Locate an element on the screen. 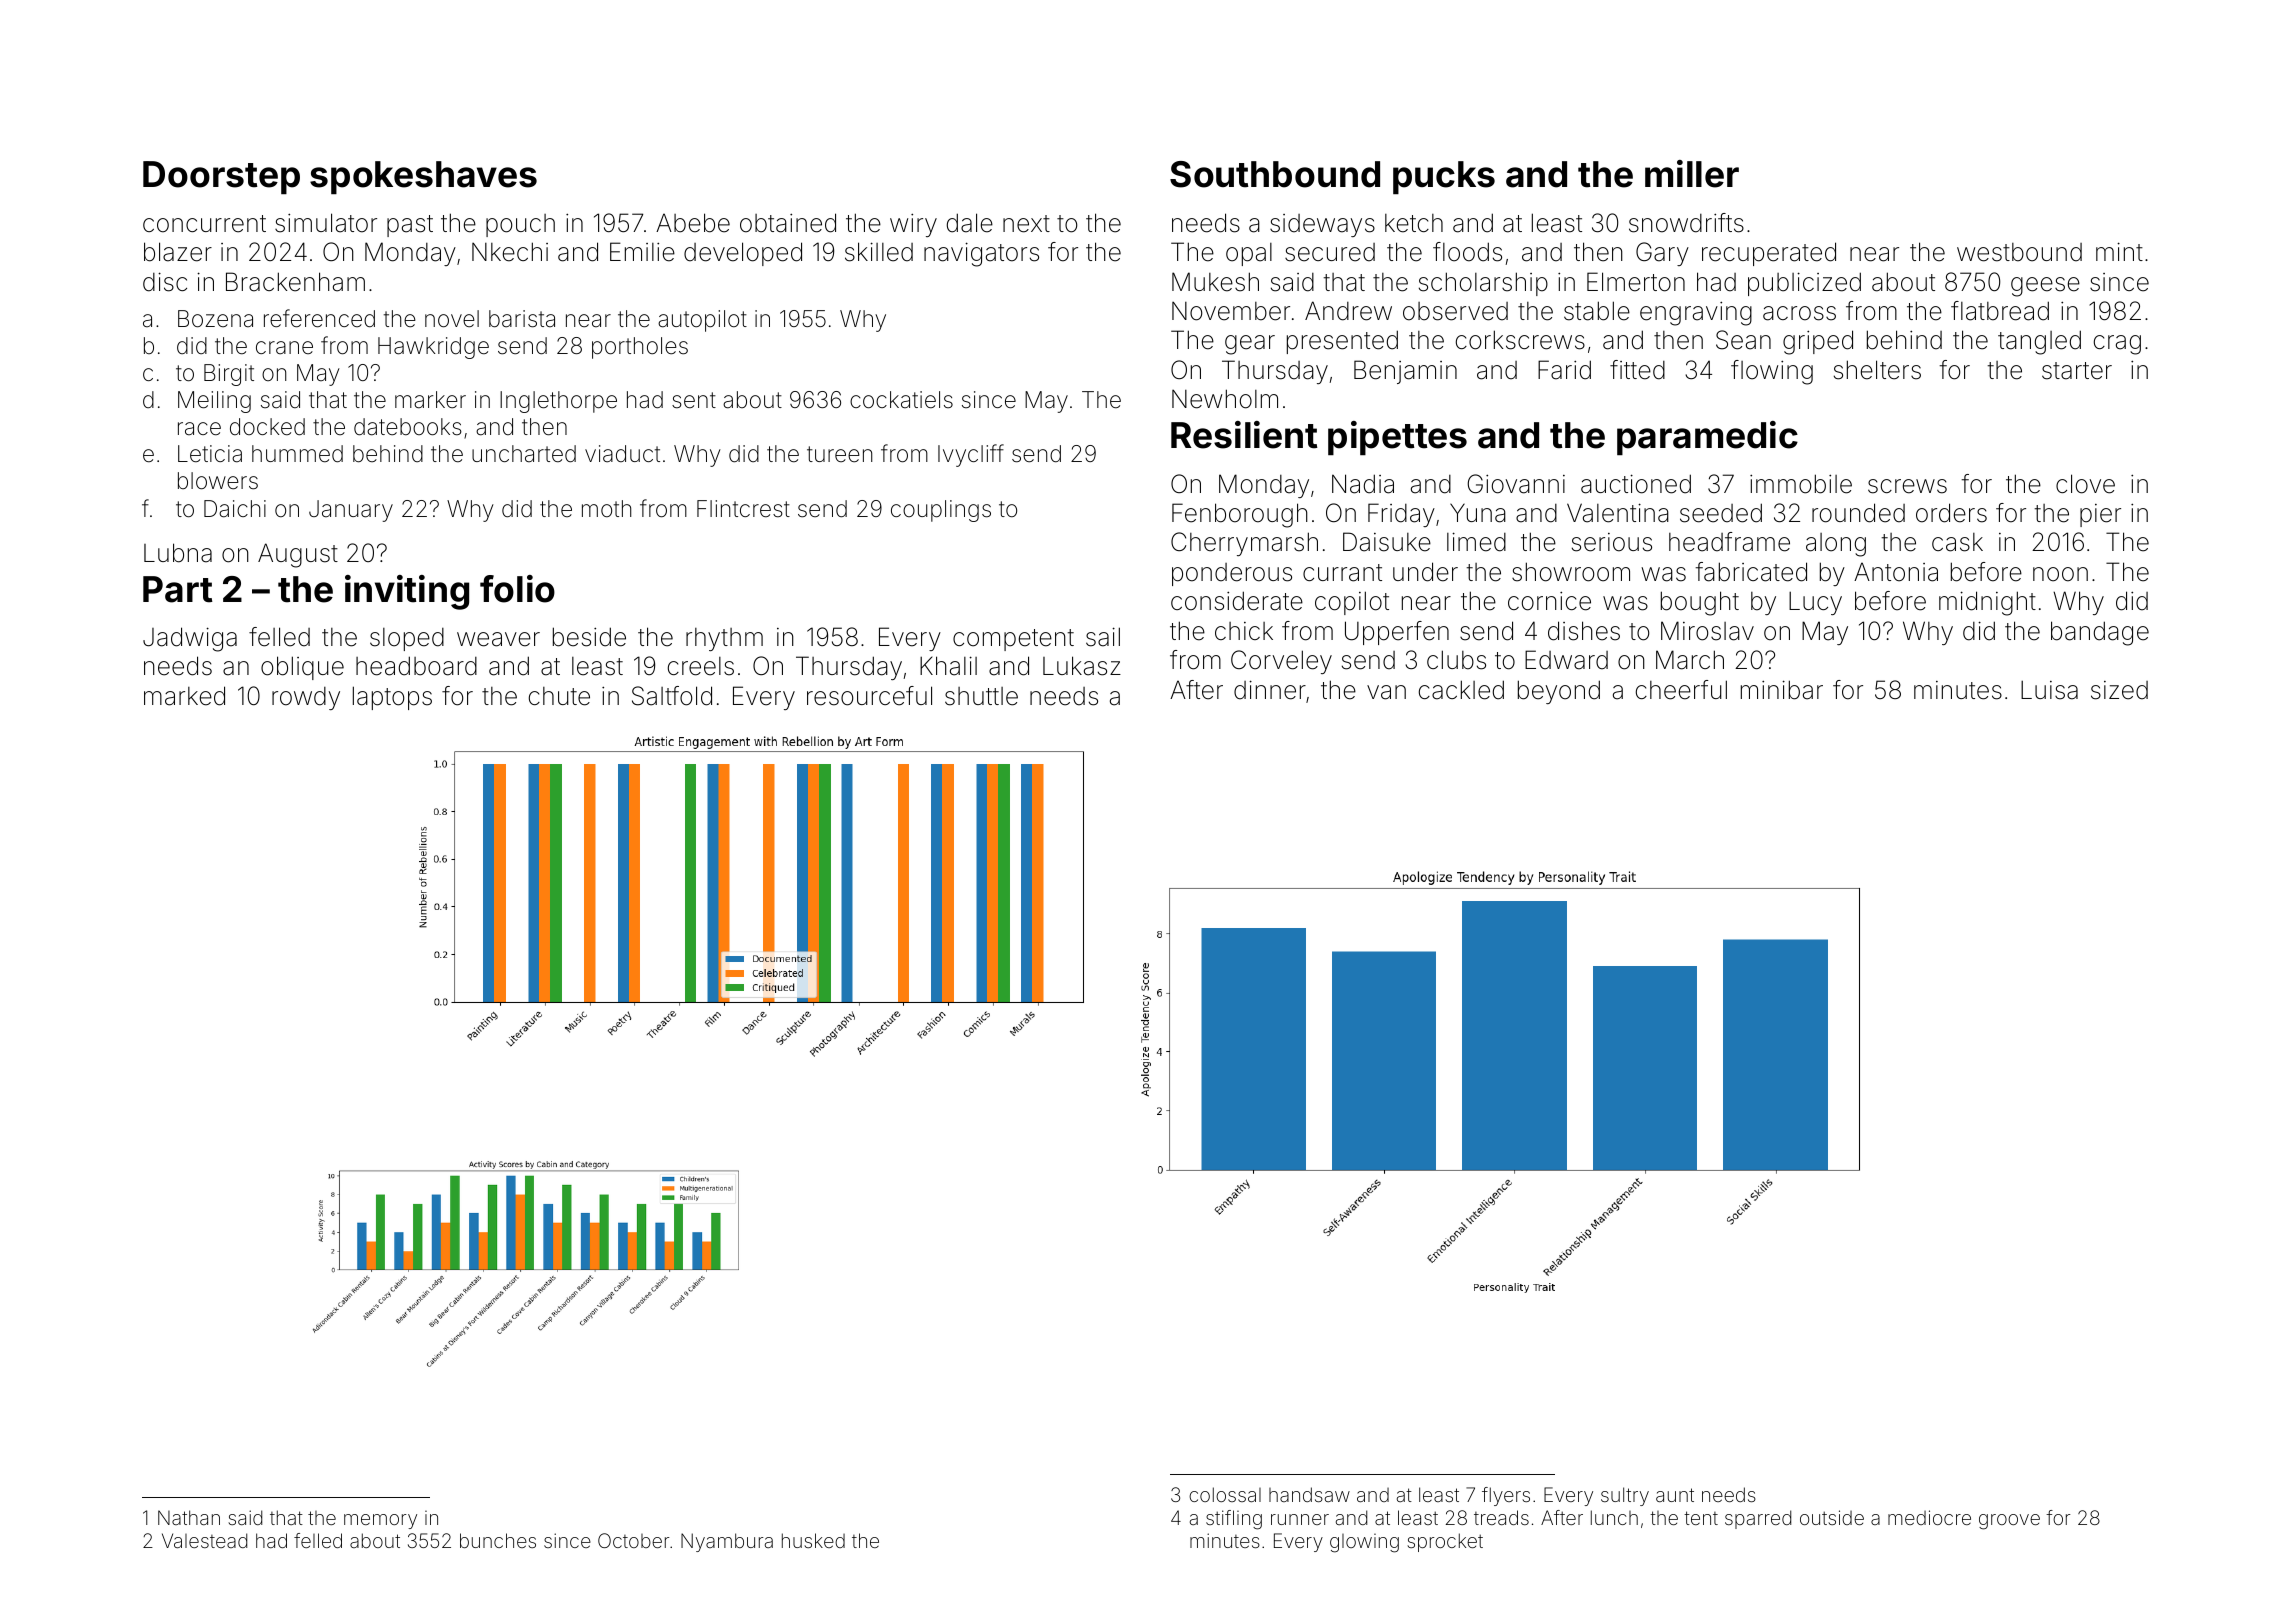 Image resolution: width=2292 pixels, height=1620 pixels. navigators is located at coordinates (981, 254).
